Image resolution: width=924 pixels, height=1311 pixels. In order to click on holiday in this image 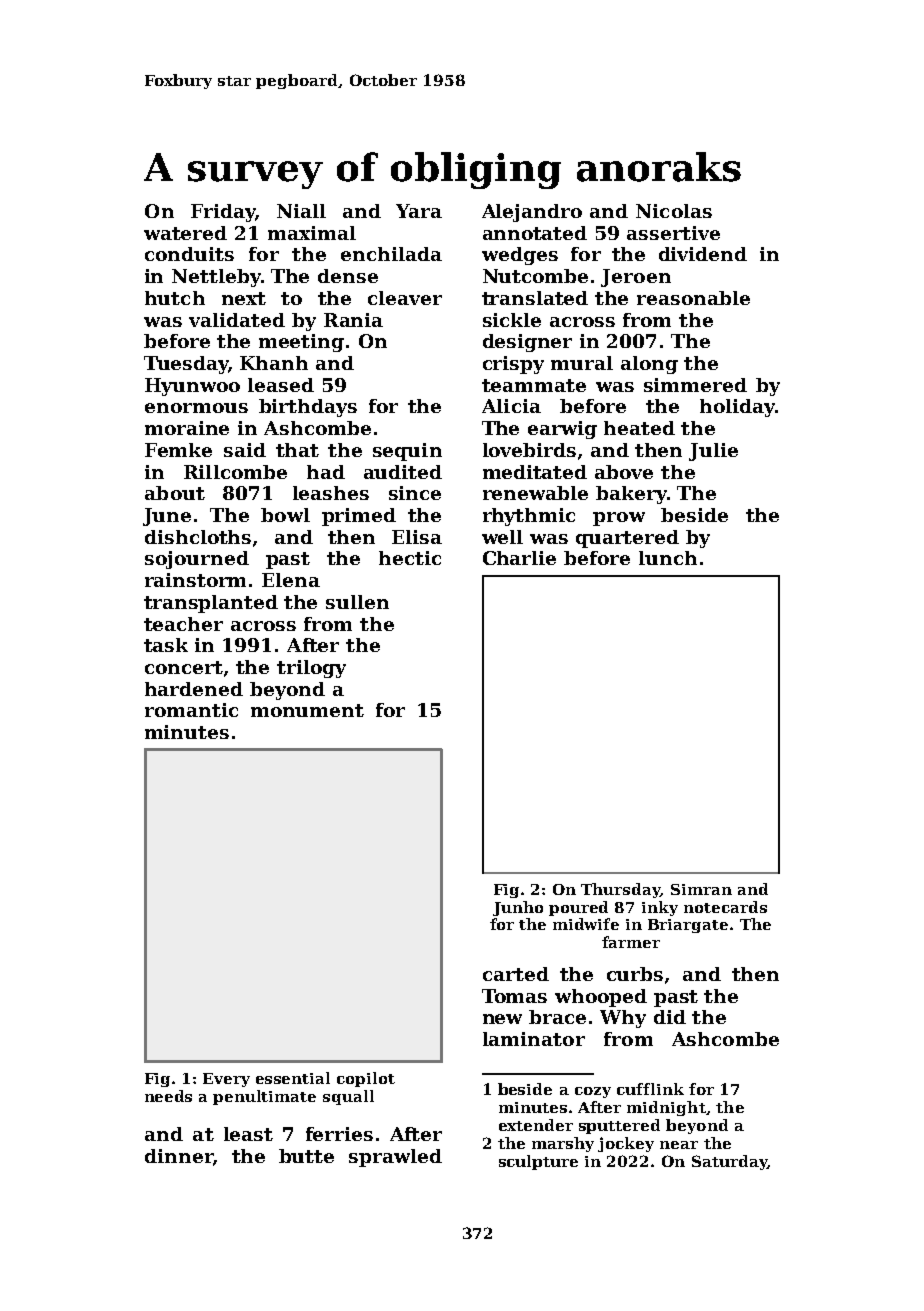, I will do `click(737, 408)`.
